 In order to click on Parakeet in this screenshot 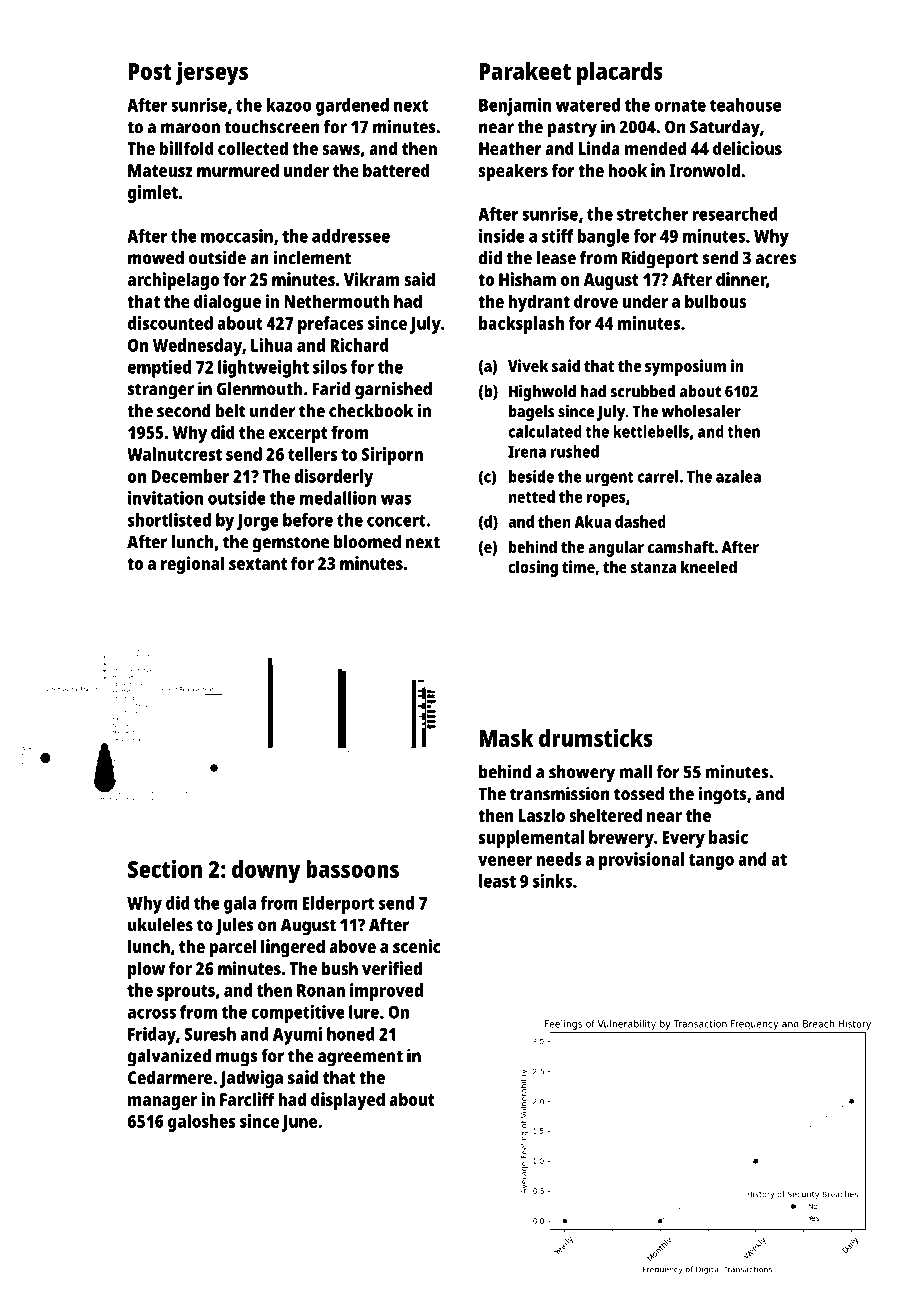, I will do `click(525, 71)`.
